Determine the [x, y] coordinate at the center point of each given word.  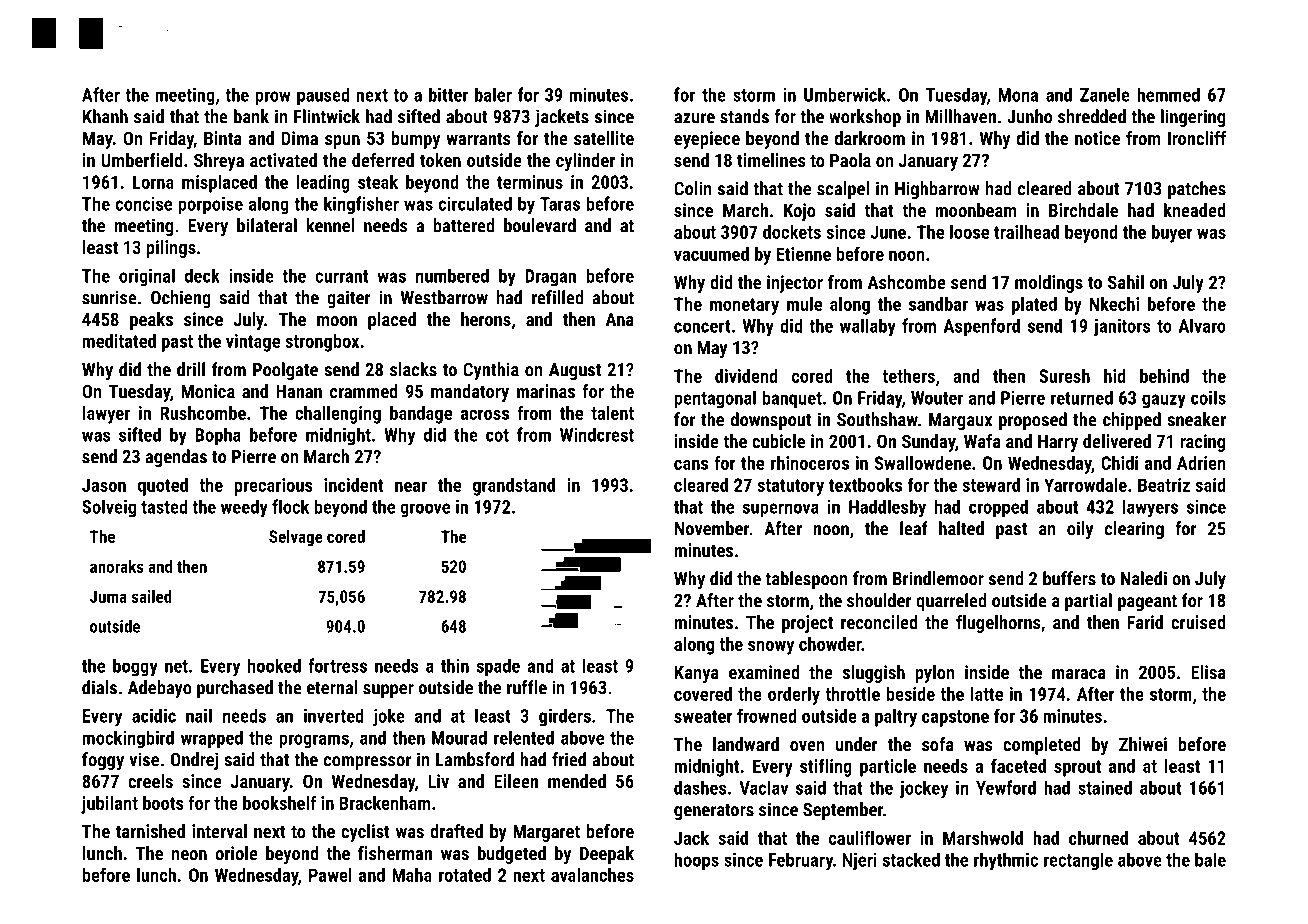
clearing [1134, 530]
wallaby [868, 328]
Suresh [1064, 376]
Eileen [516, 781]
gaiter [348, 299]
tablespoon [807, 580]
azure [694, 118]
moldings [1049, 284]
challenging [338, 415]
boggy [135, 667]
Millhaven [960, 116]
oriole [236, 853]
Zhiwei [1143, 744]
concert [702, 326]
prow [273, 98]
